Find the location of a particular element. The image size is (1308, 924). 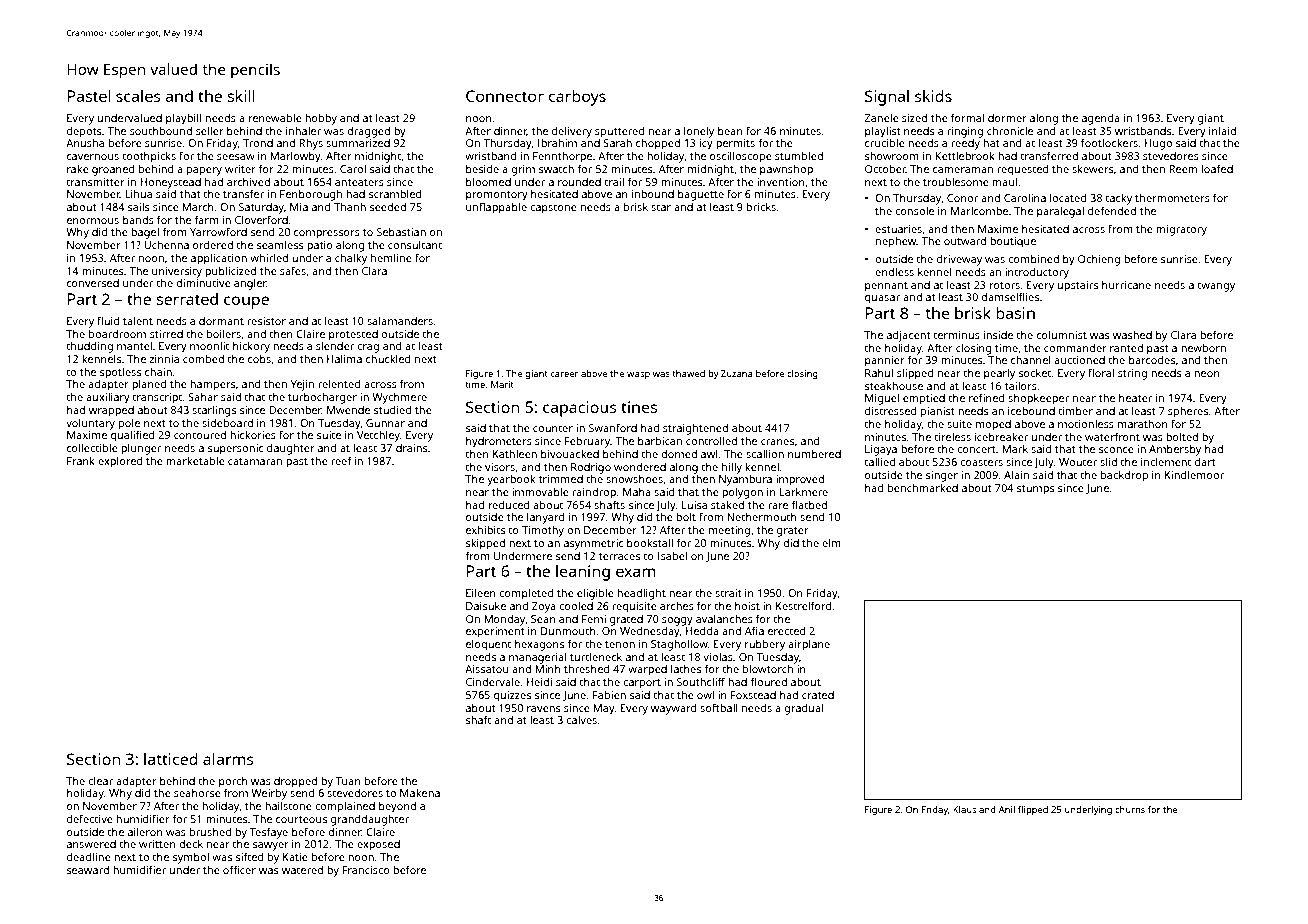

Francisco is located at coordinates (366, 870).
